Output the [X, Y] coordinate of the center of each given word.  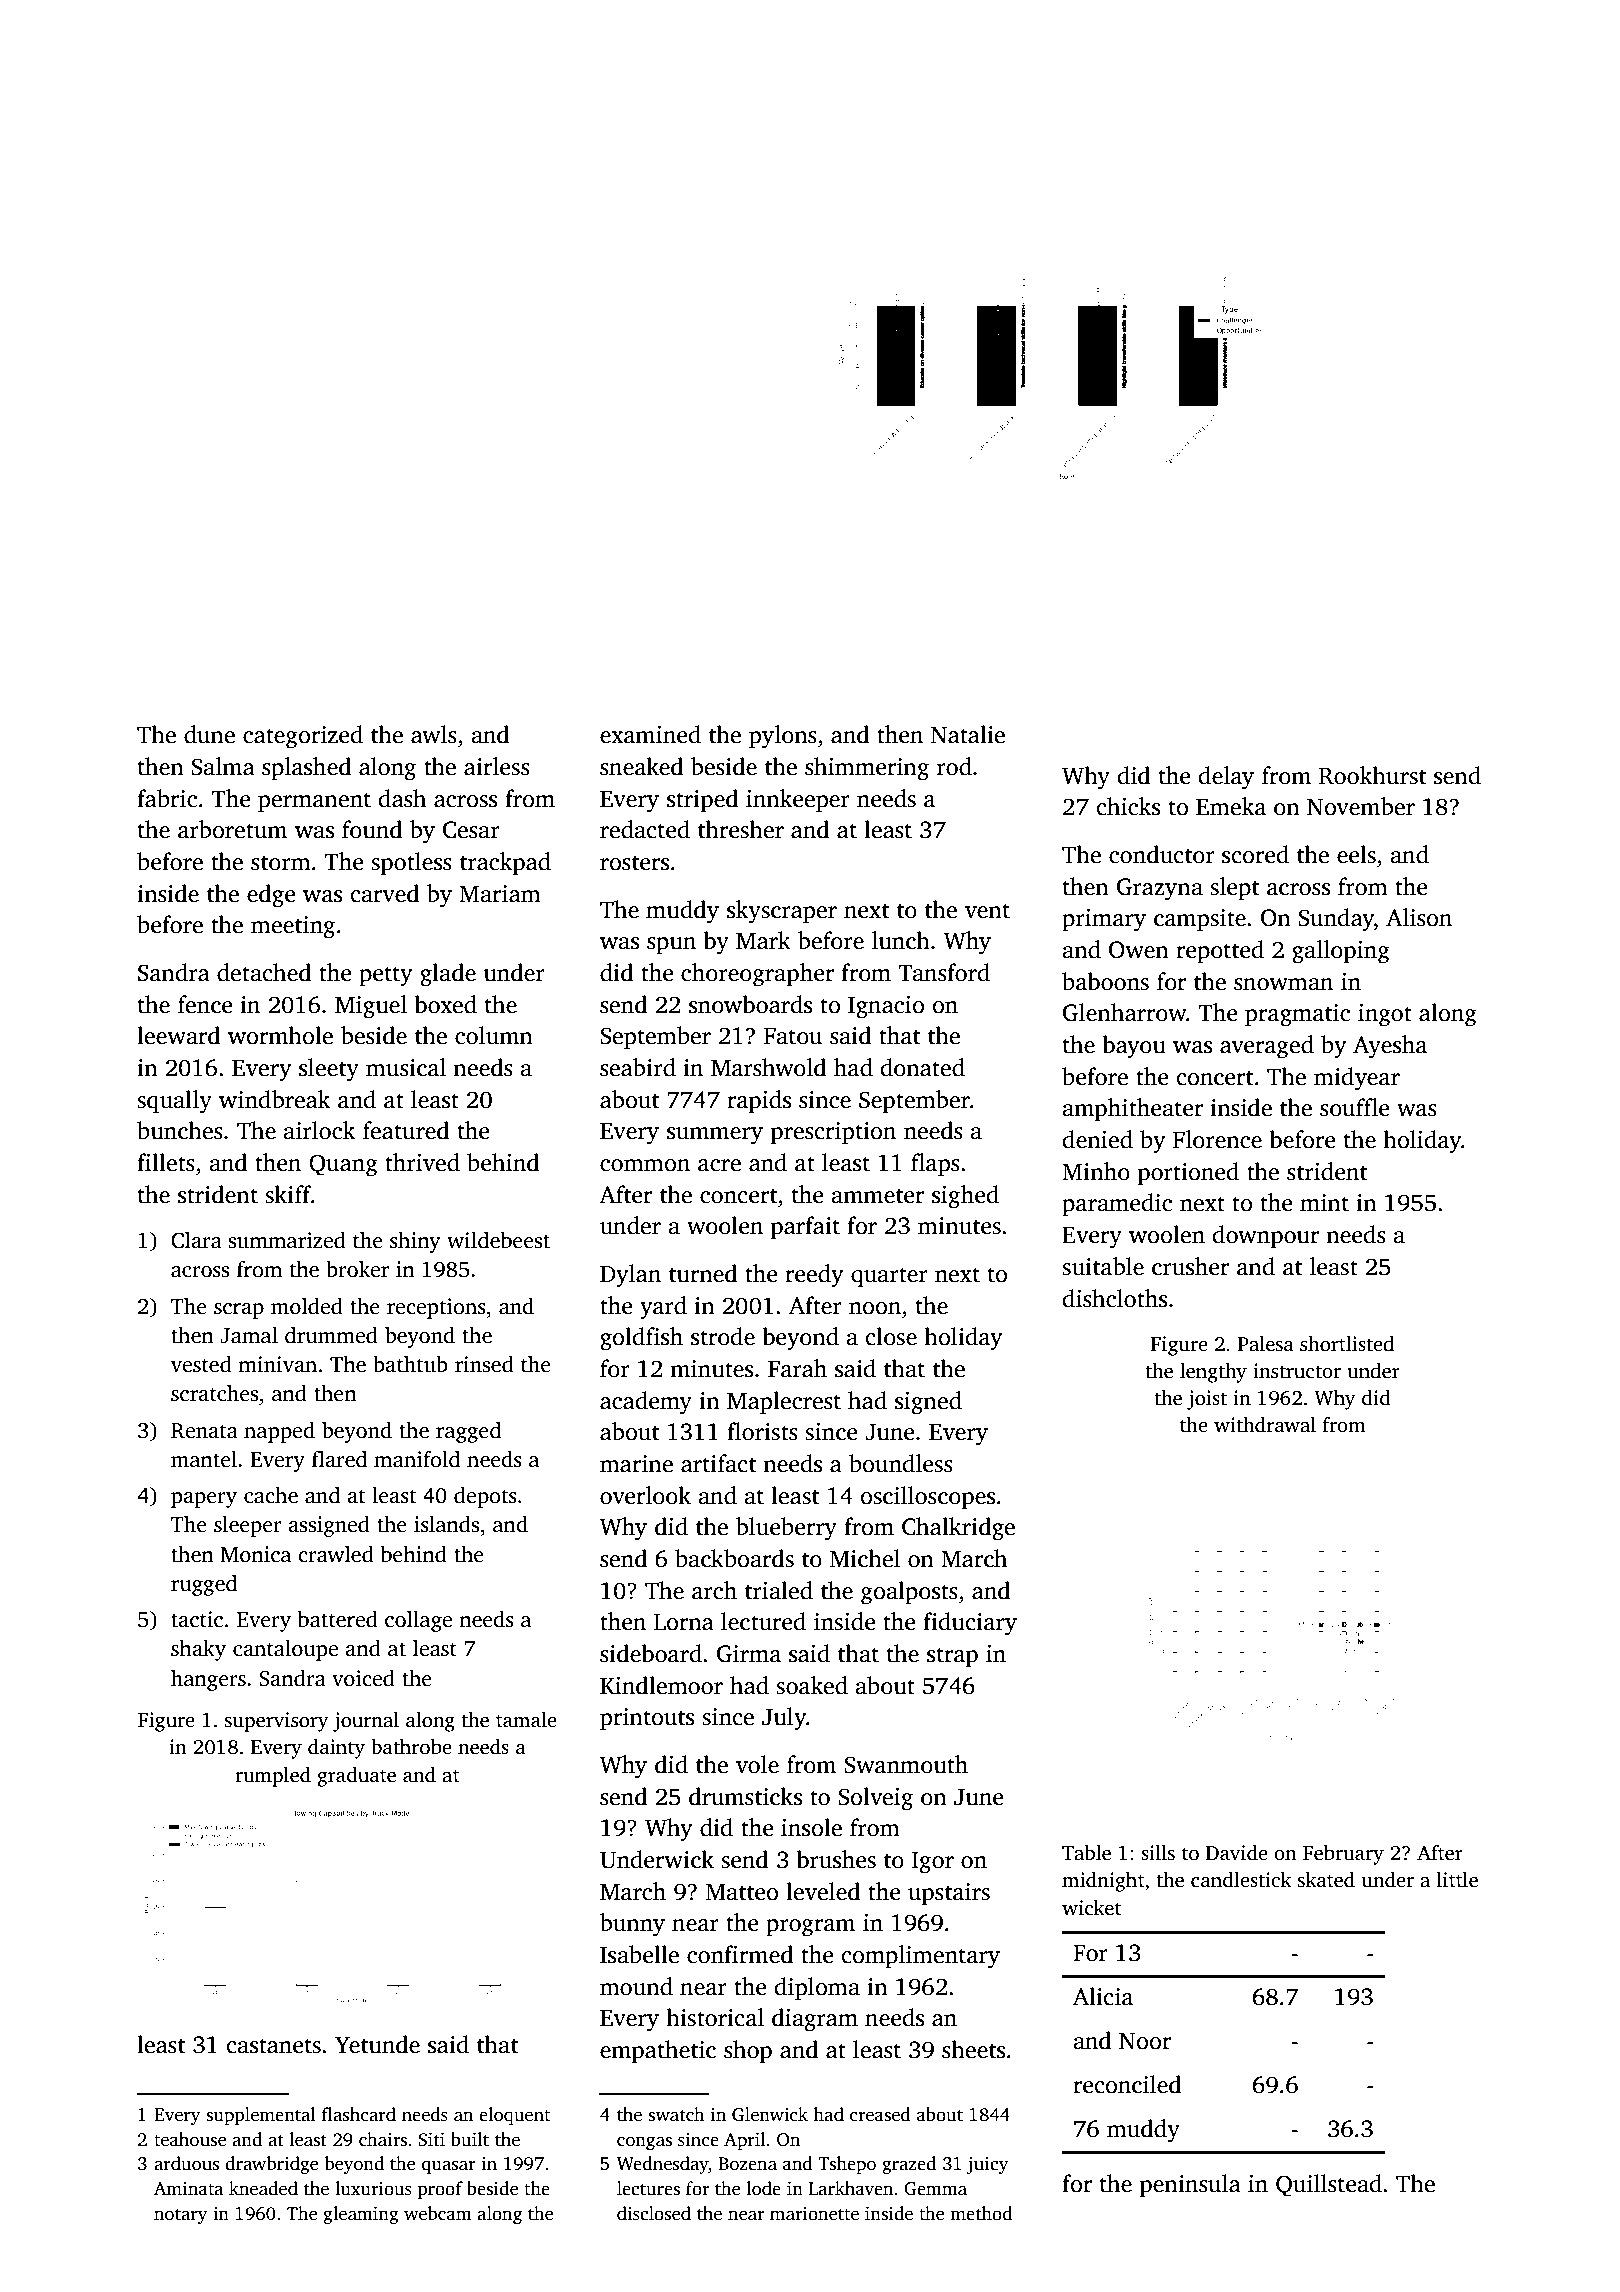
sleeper [248, 1526]
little [1457, 1880]
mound [636, 1986]
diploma [817, 1988]
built [470, 2139]
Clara [196, 1240]
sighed [965, 1197]
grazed [909, 2165]
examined [650, 734]
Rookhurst [1372, 775]
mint [1324, 1203]
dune [209, 734]
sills [1158, 1853]
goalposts [909, 1593]
